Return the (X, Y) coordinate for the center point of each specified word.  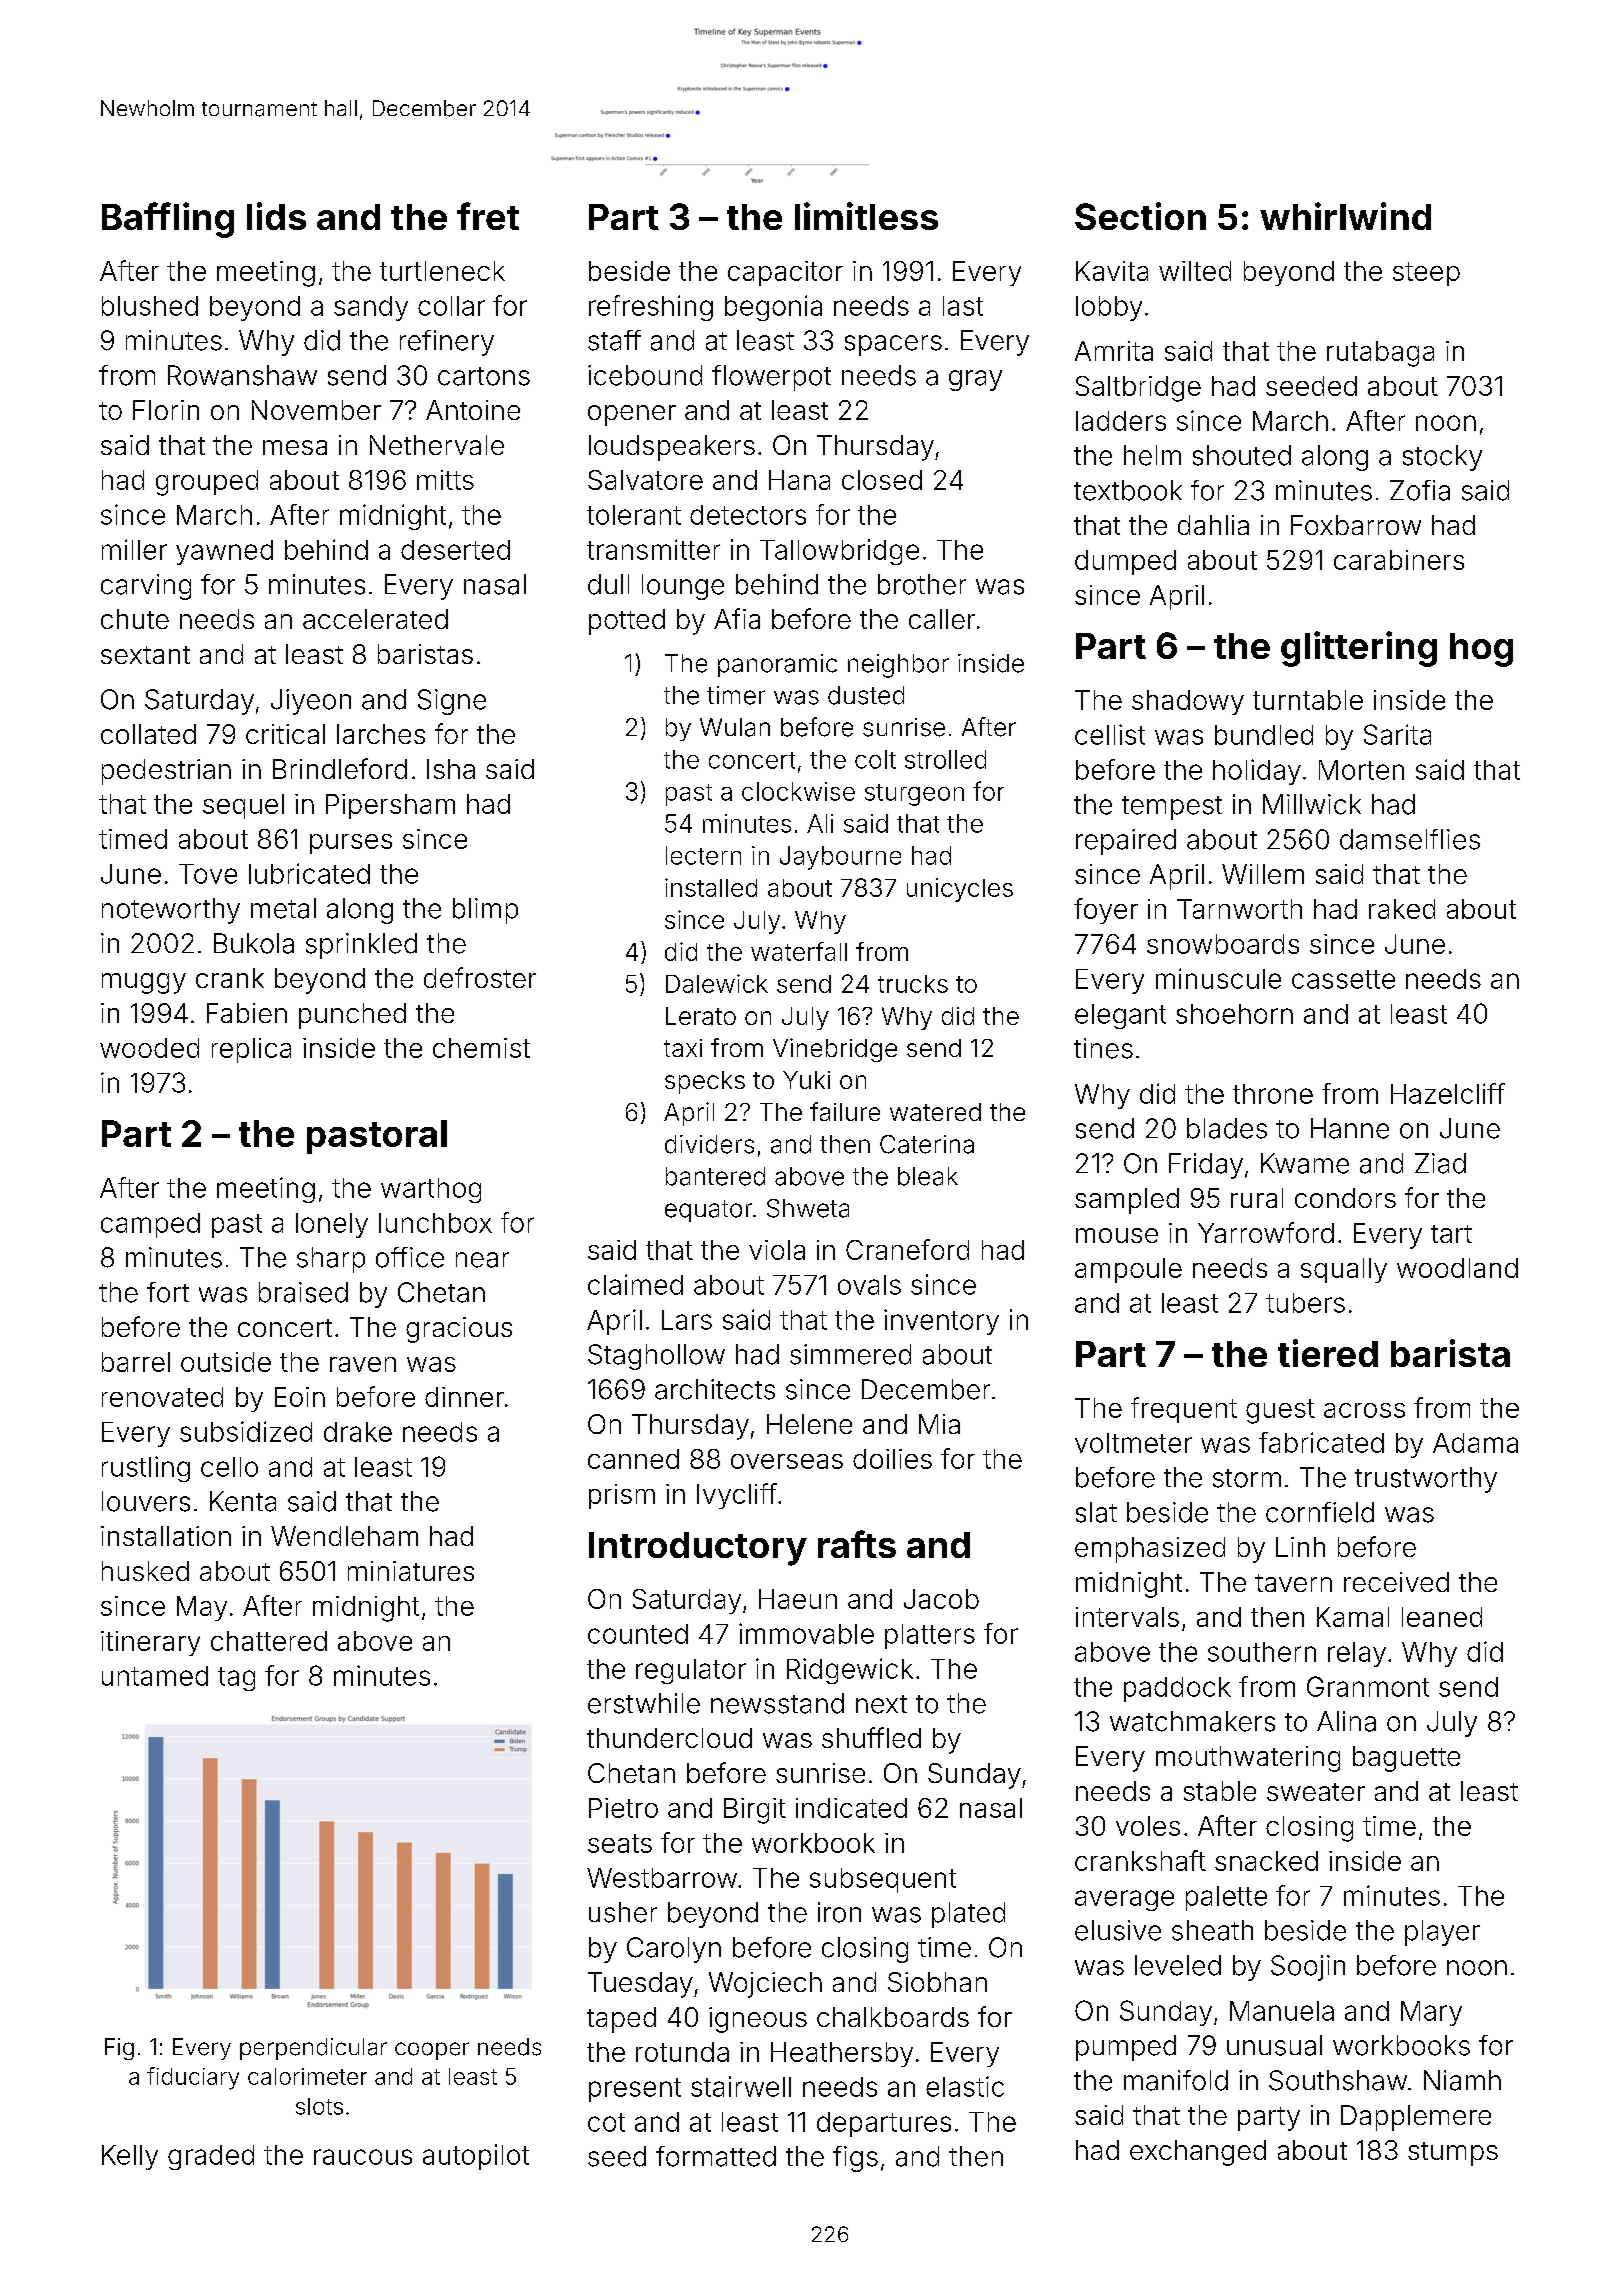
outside (226, 1362)
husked (145, 1571)
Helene (809, 1424)
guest (1280, 1411)
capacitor (785, 273)
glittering (1359, 649)
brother (922, 584)
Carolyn (674, 1950)
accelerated (375, 619)
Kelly (130, 2157)
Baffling (168, 220)
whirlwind (1345, 216)
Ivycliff (737, 1496)
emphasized (1150, 1550)
